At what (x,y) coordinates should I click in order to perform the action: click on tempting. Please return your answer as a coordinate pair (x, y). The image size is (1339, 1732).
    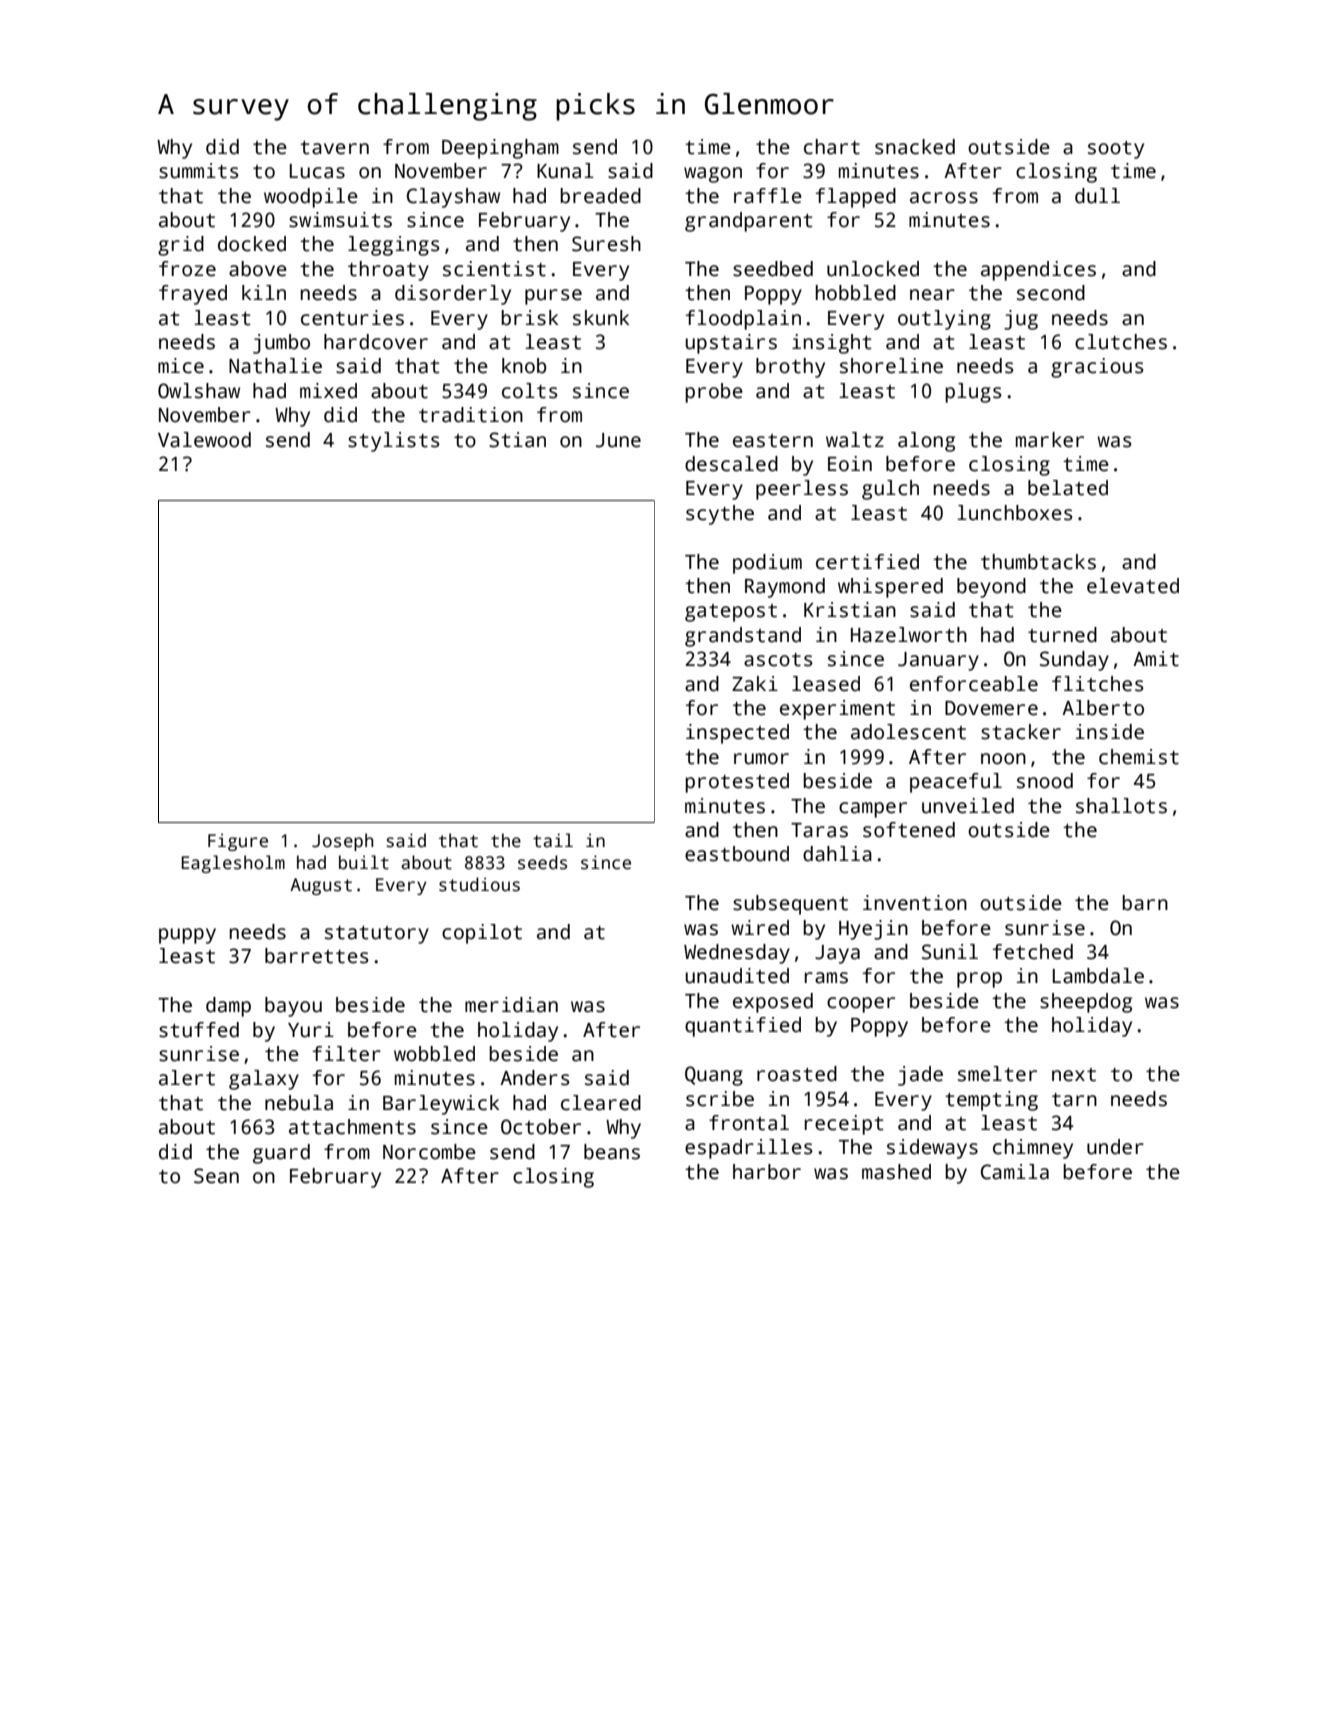
    Looking at the image, I should click on (991, 1101).
